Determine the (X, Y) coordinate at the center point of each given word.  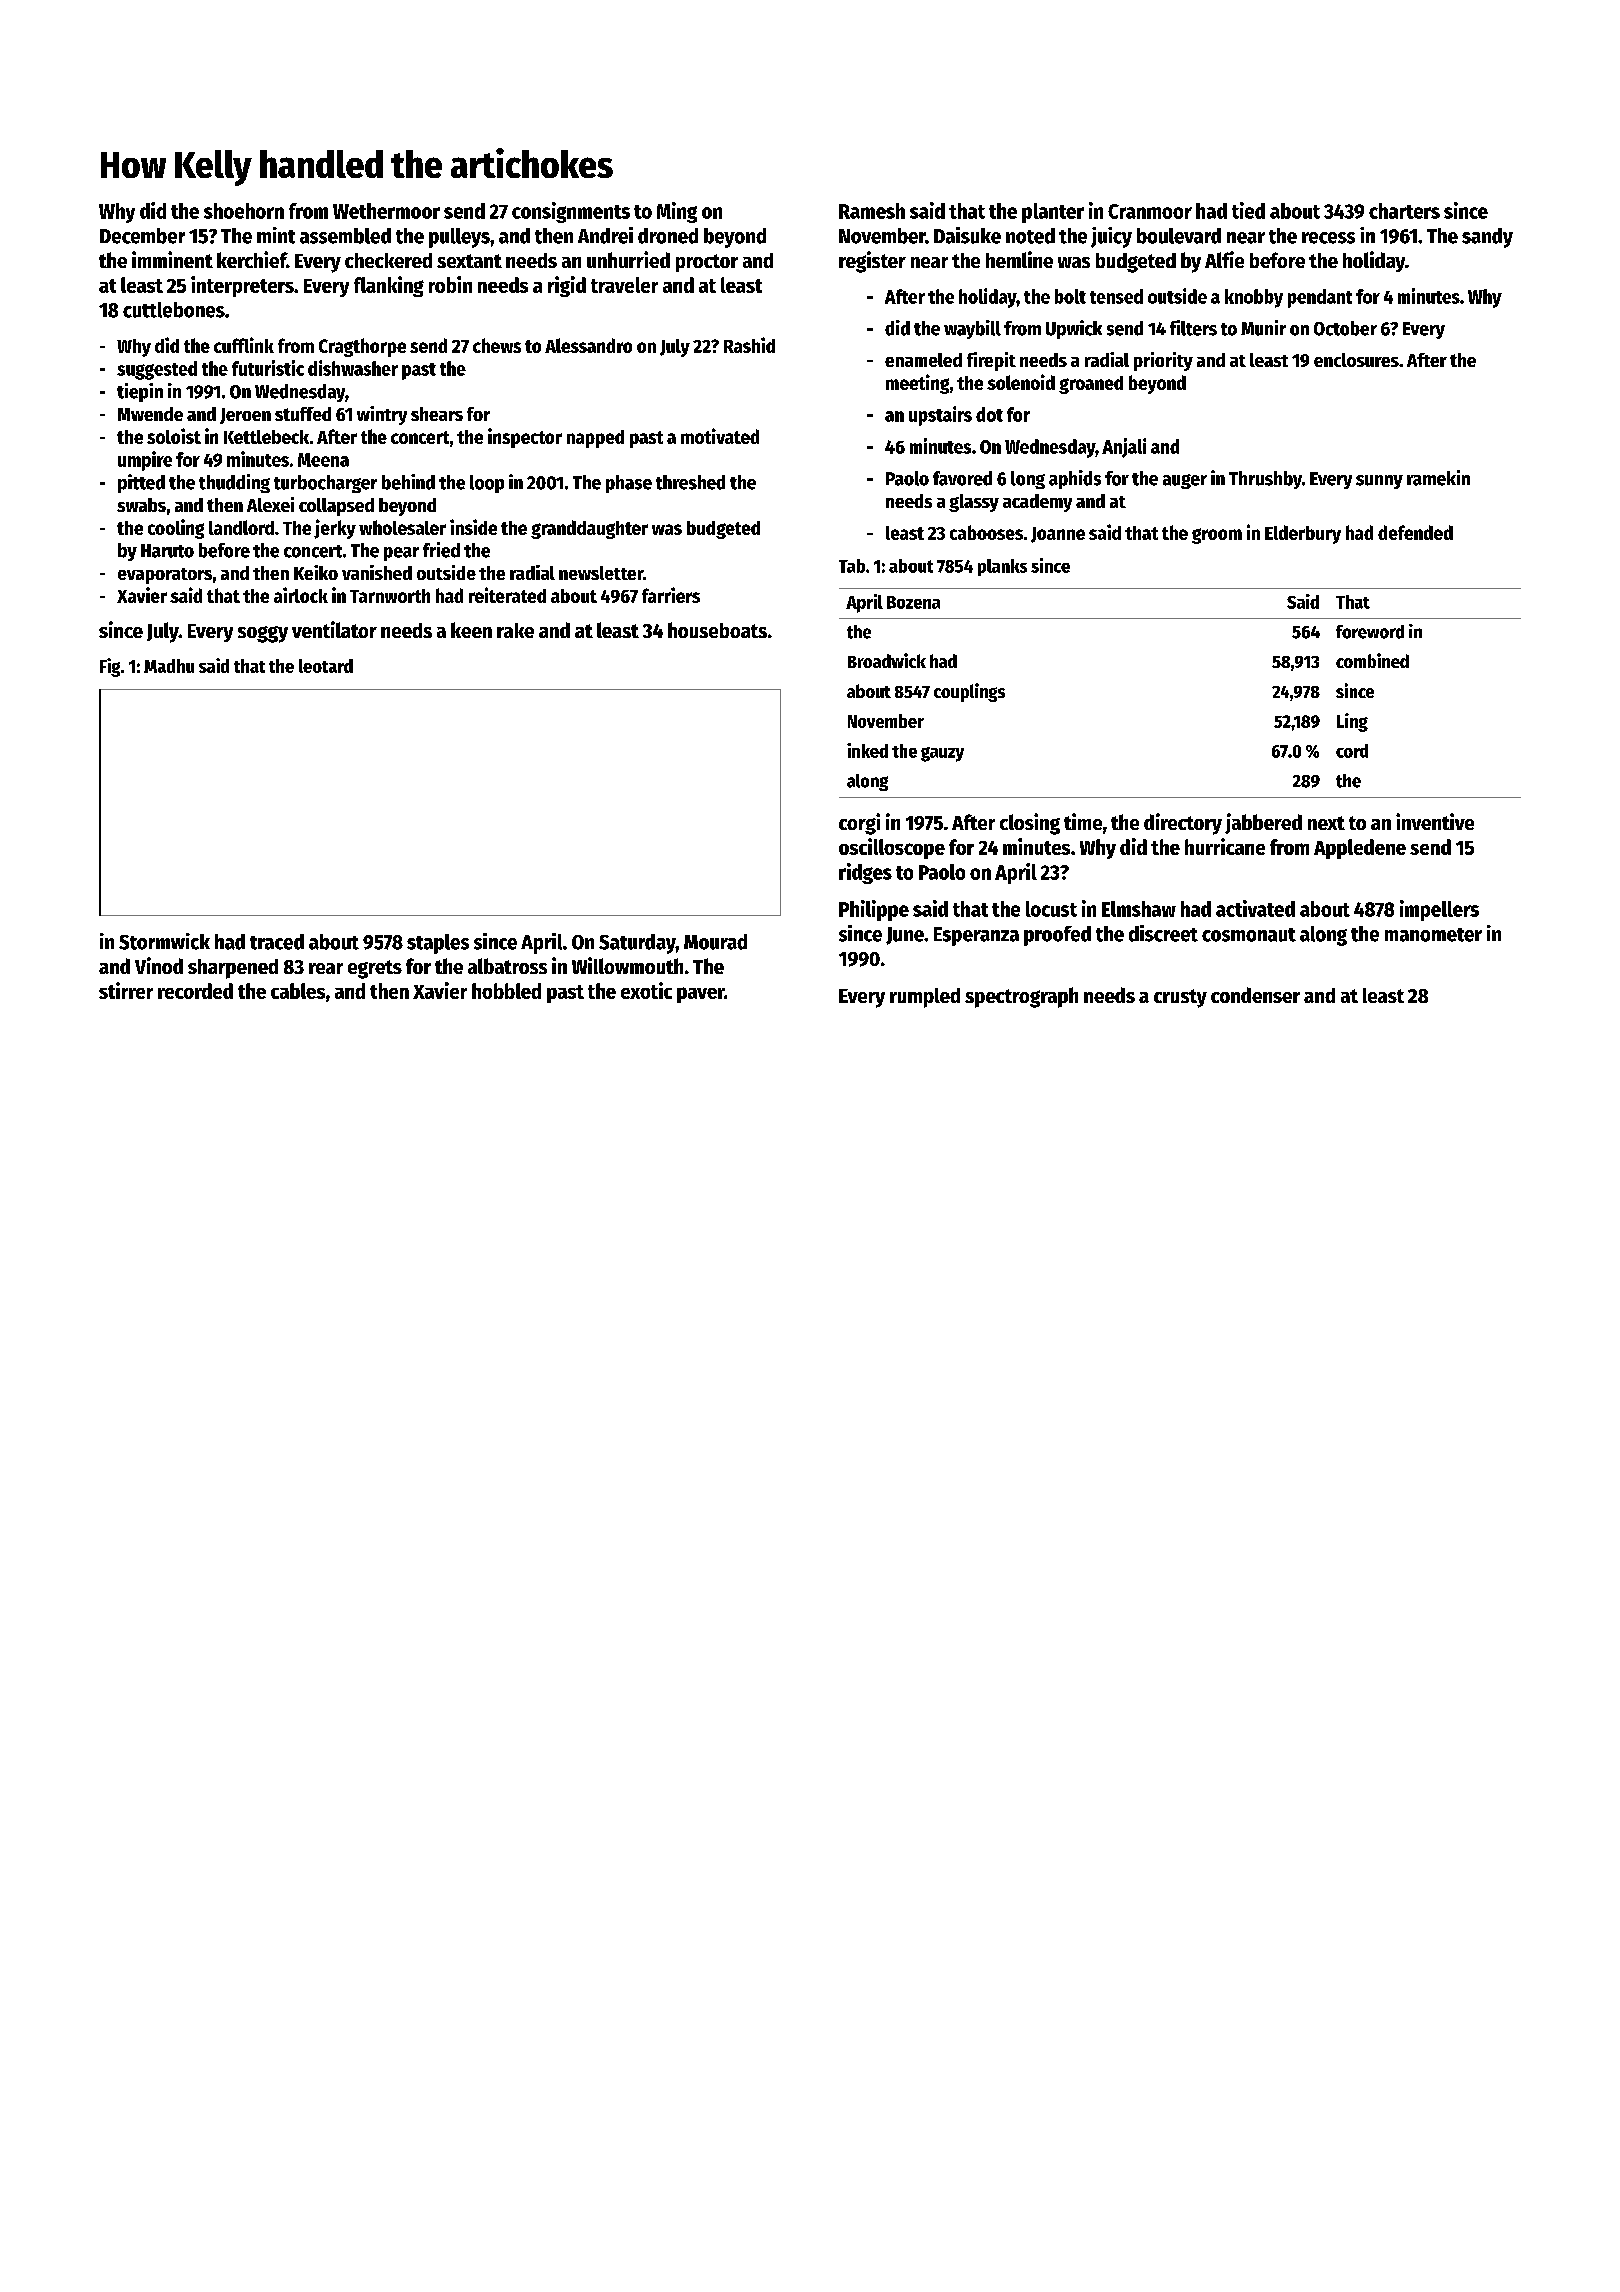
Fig (110, 667)
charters (1404, 211)
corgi (859, 824)
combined (1372, 660)
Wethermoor (386, 211)
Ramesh (872, 211)
